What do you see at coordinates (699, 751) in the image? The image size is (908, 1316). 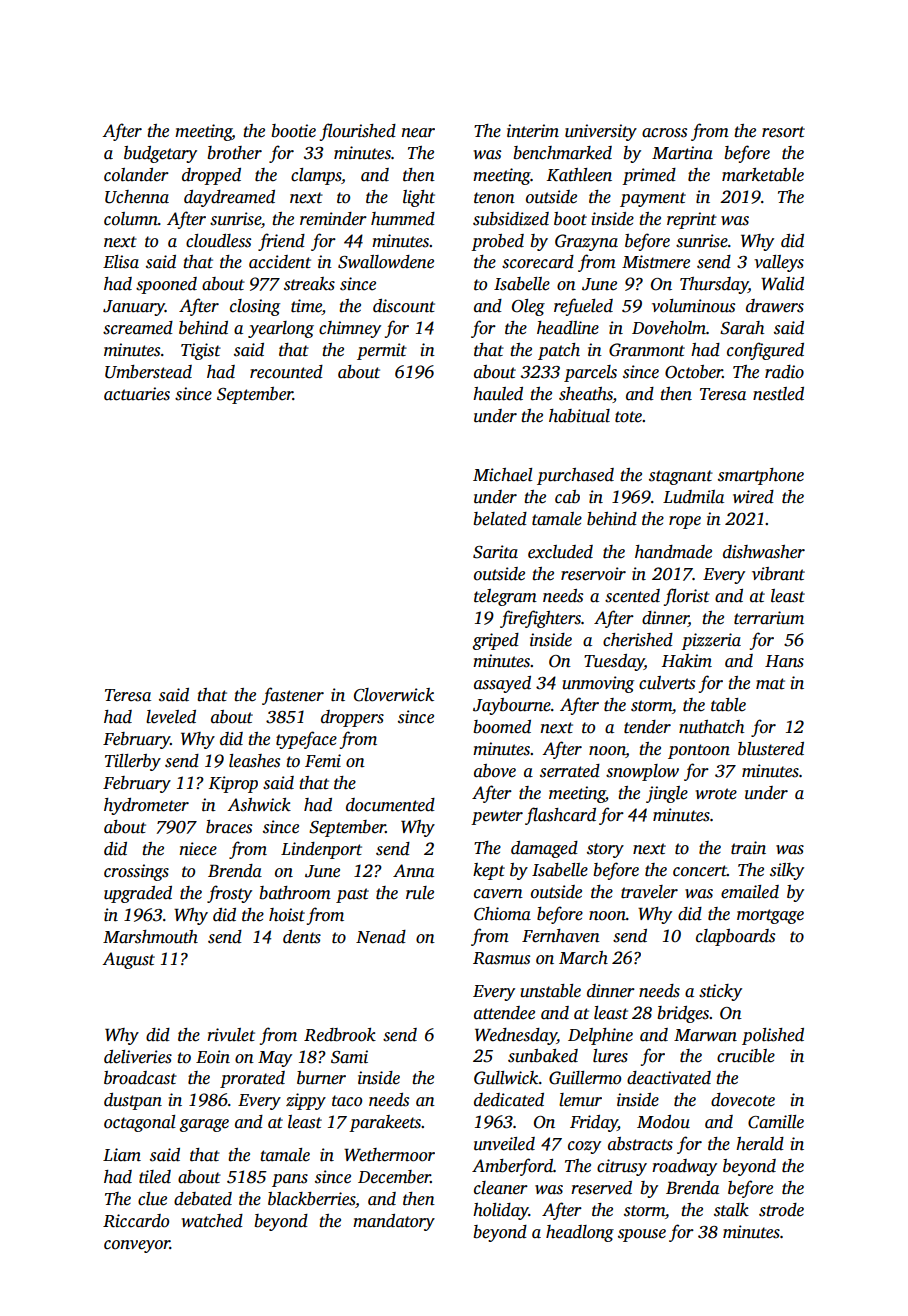 I see `pontoon` at bounding box center [699, 751].
